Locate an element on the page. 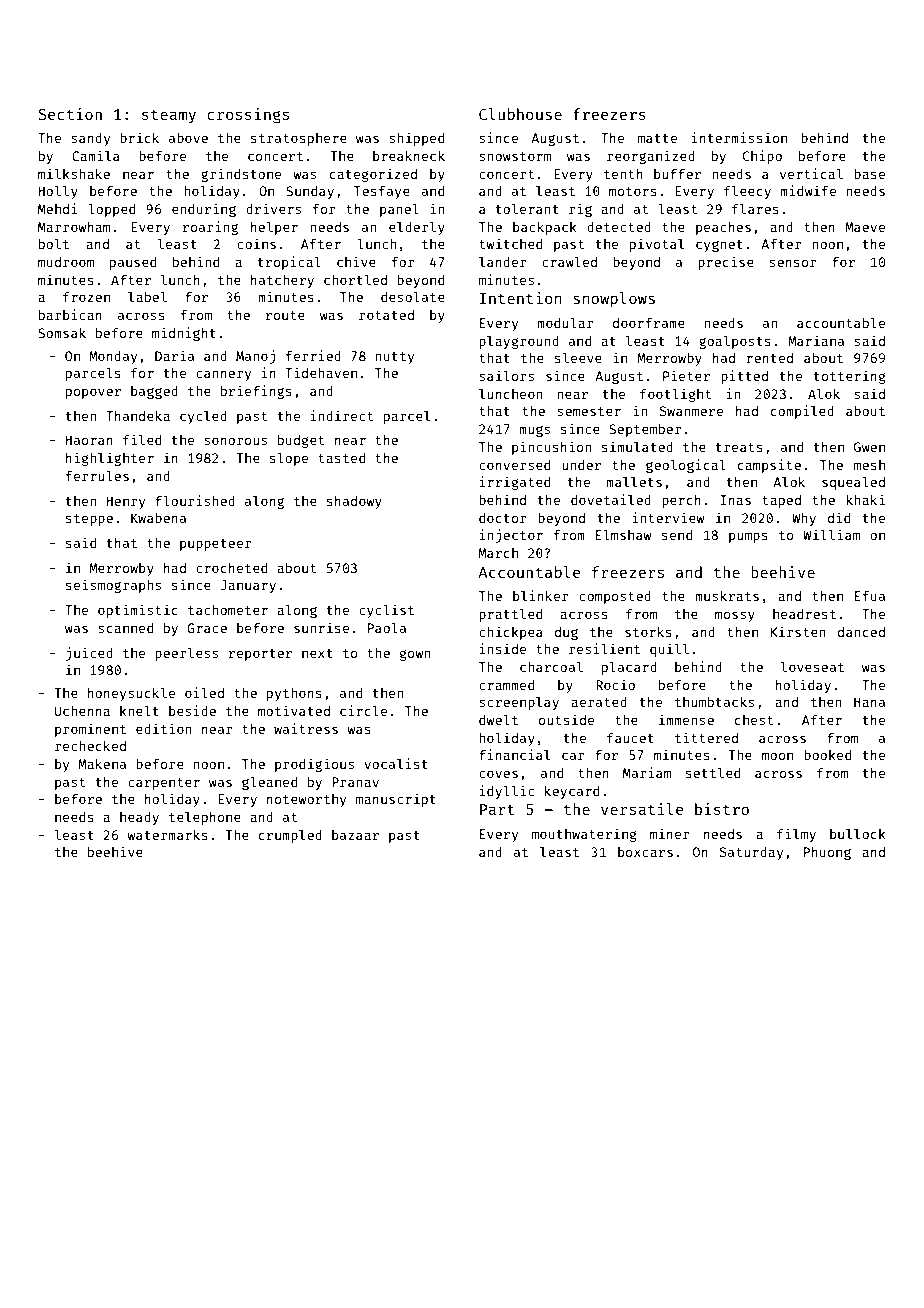  intermission is located at coordinates (739, 137).
